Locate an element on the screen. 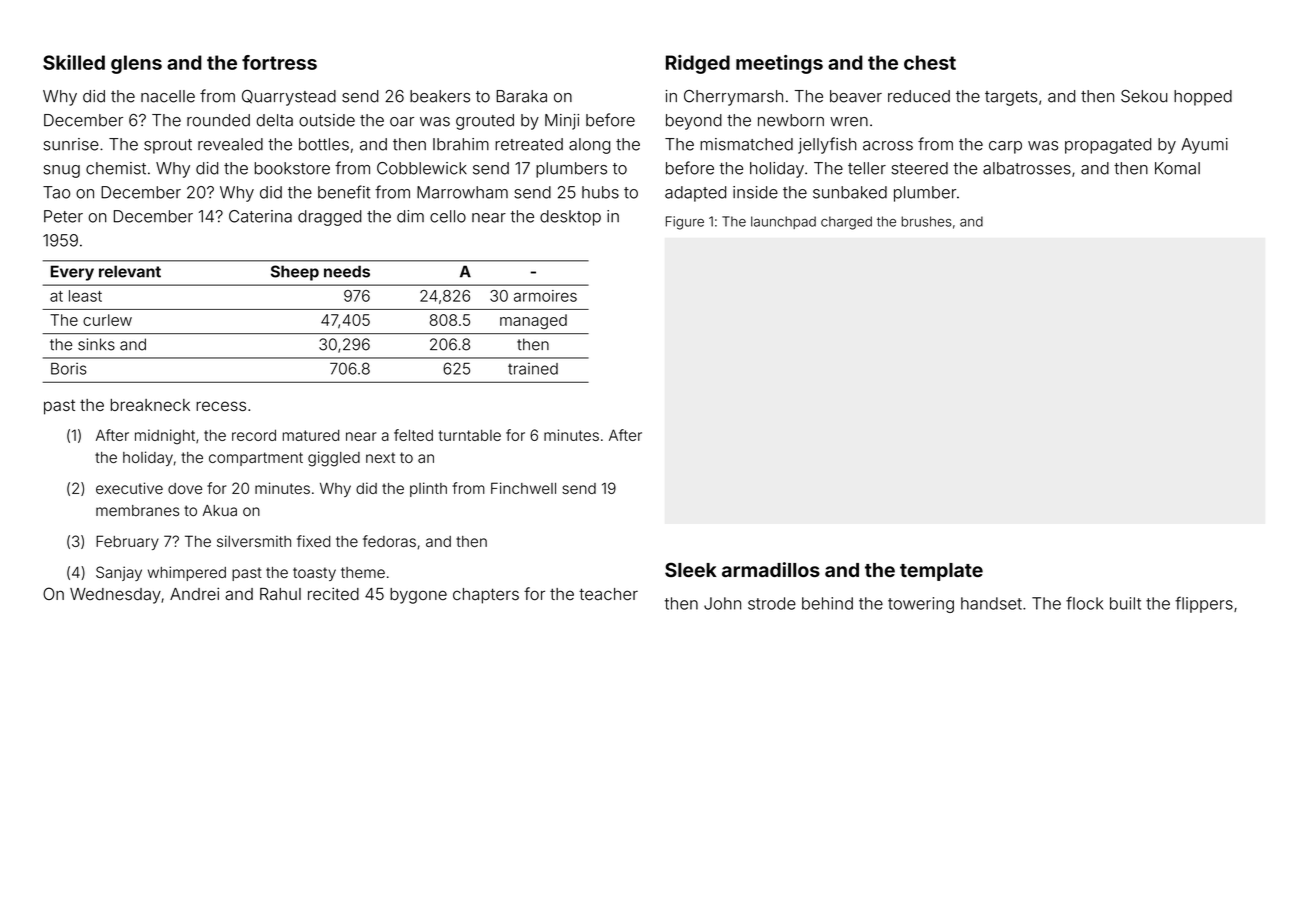 The height and width of the screenshot is (924, 1308). Finchwell is located at coordinates (523, 488).
